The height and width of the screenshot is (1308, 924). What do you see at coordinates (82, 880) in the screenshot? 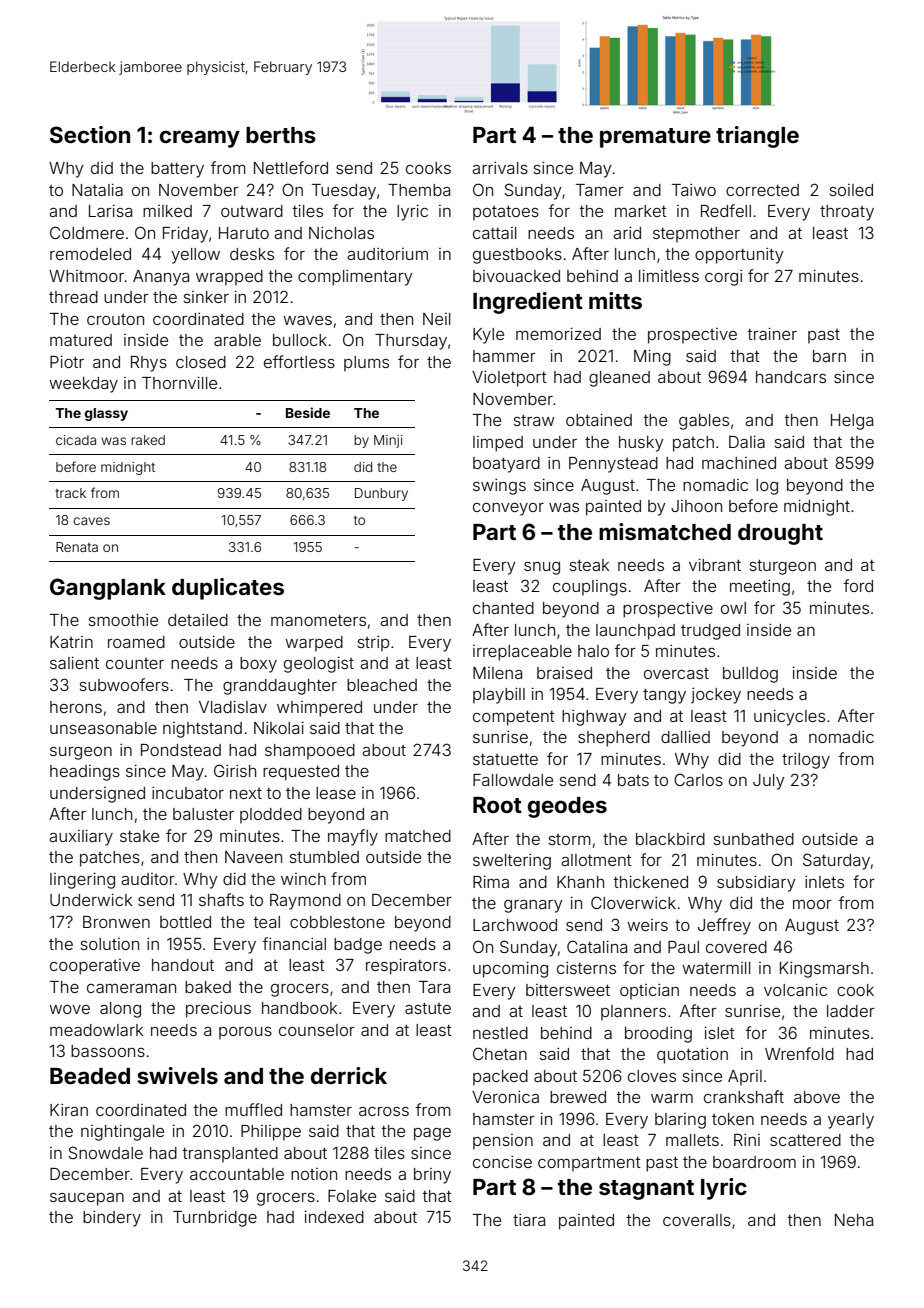
I see `lingering` at bounding box center [82, 880].
